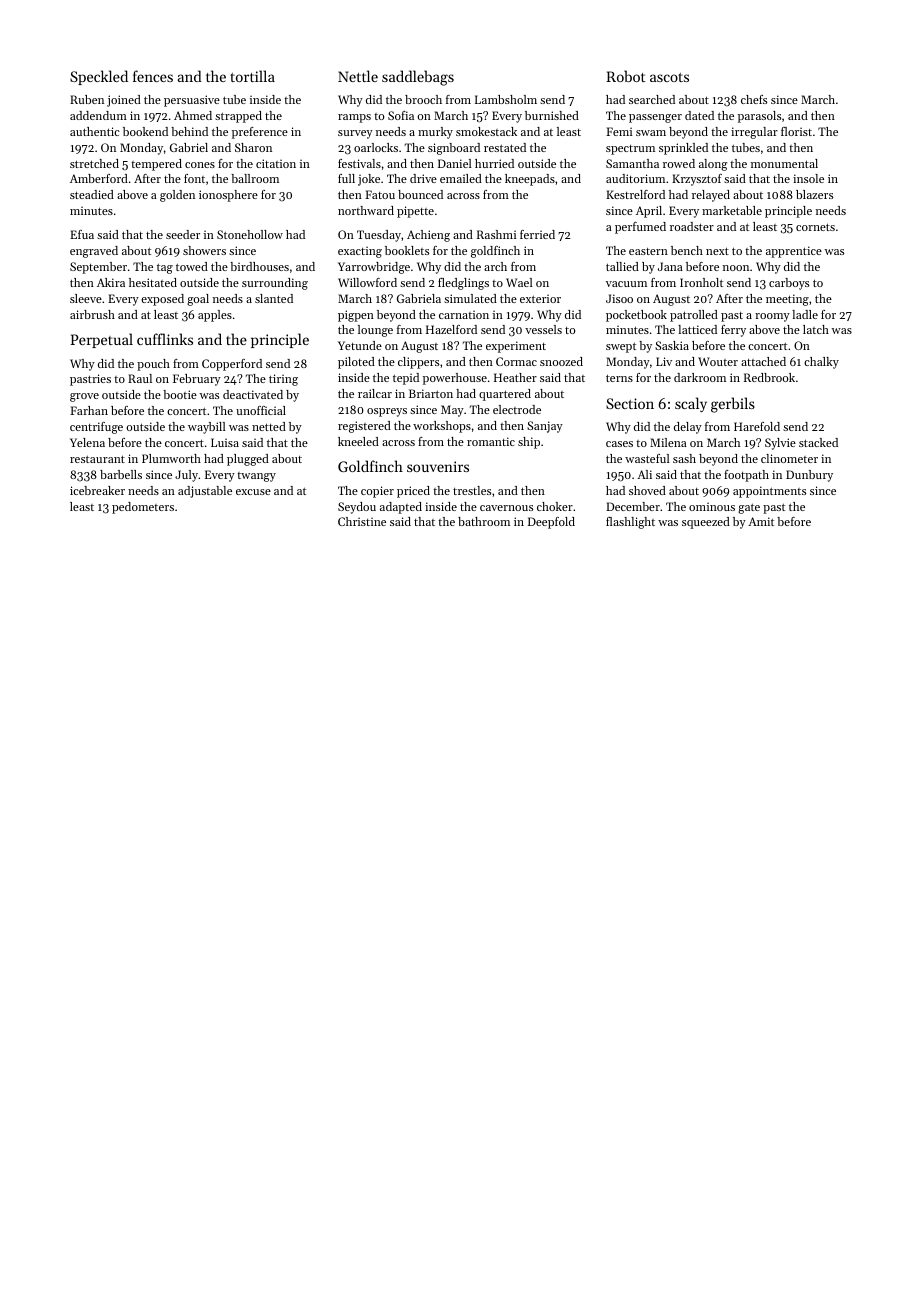 The image size is (924, 1308). What do you see at coordinates (486, 131) in the image?
I see `smokestack` at bounding box center [486, 131].
